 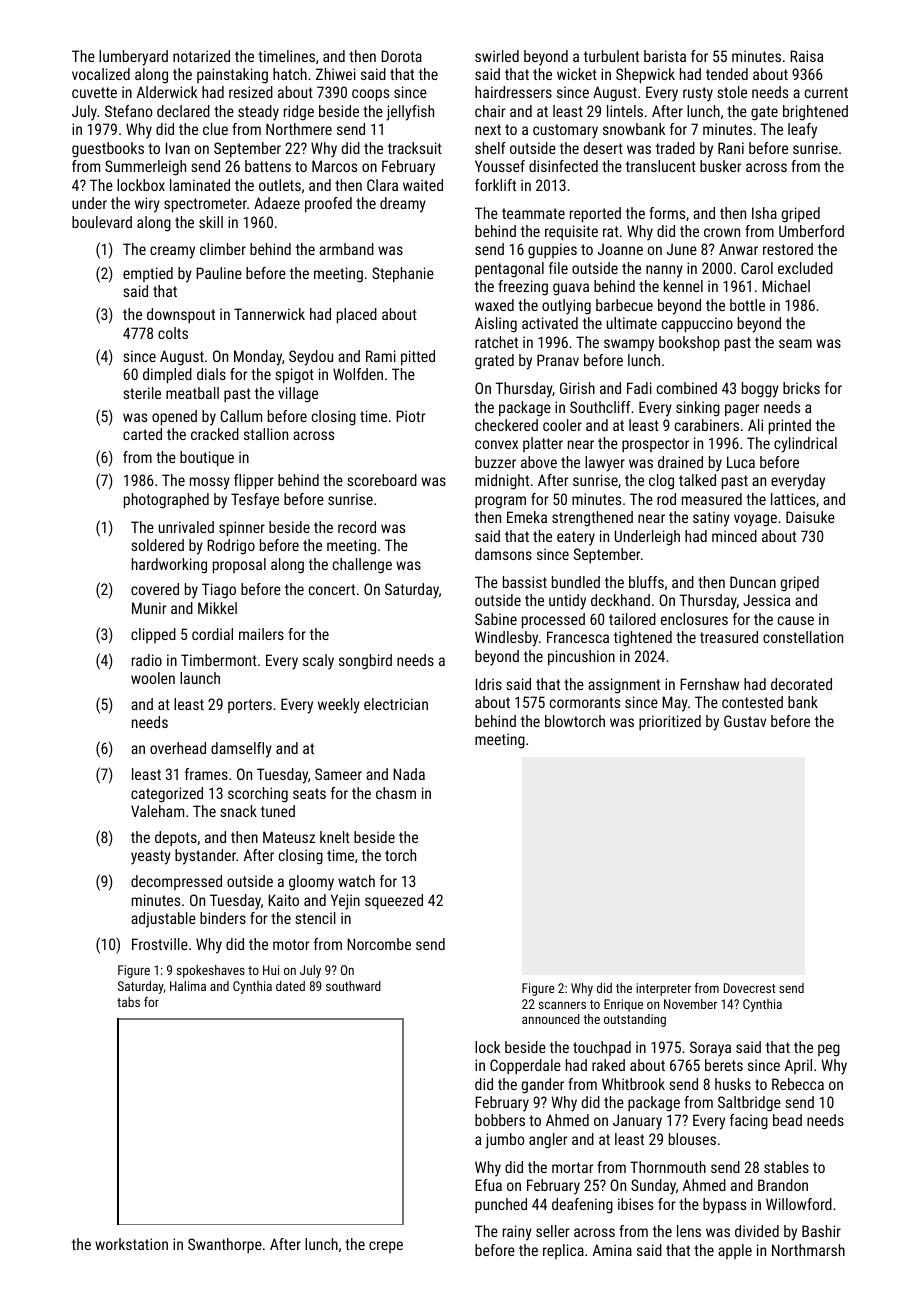 I want to click on Raisa, so click(x=806, y=56).
